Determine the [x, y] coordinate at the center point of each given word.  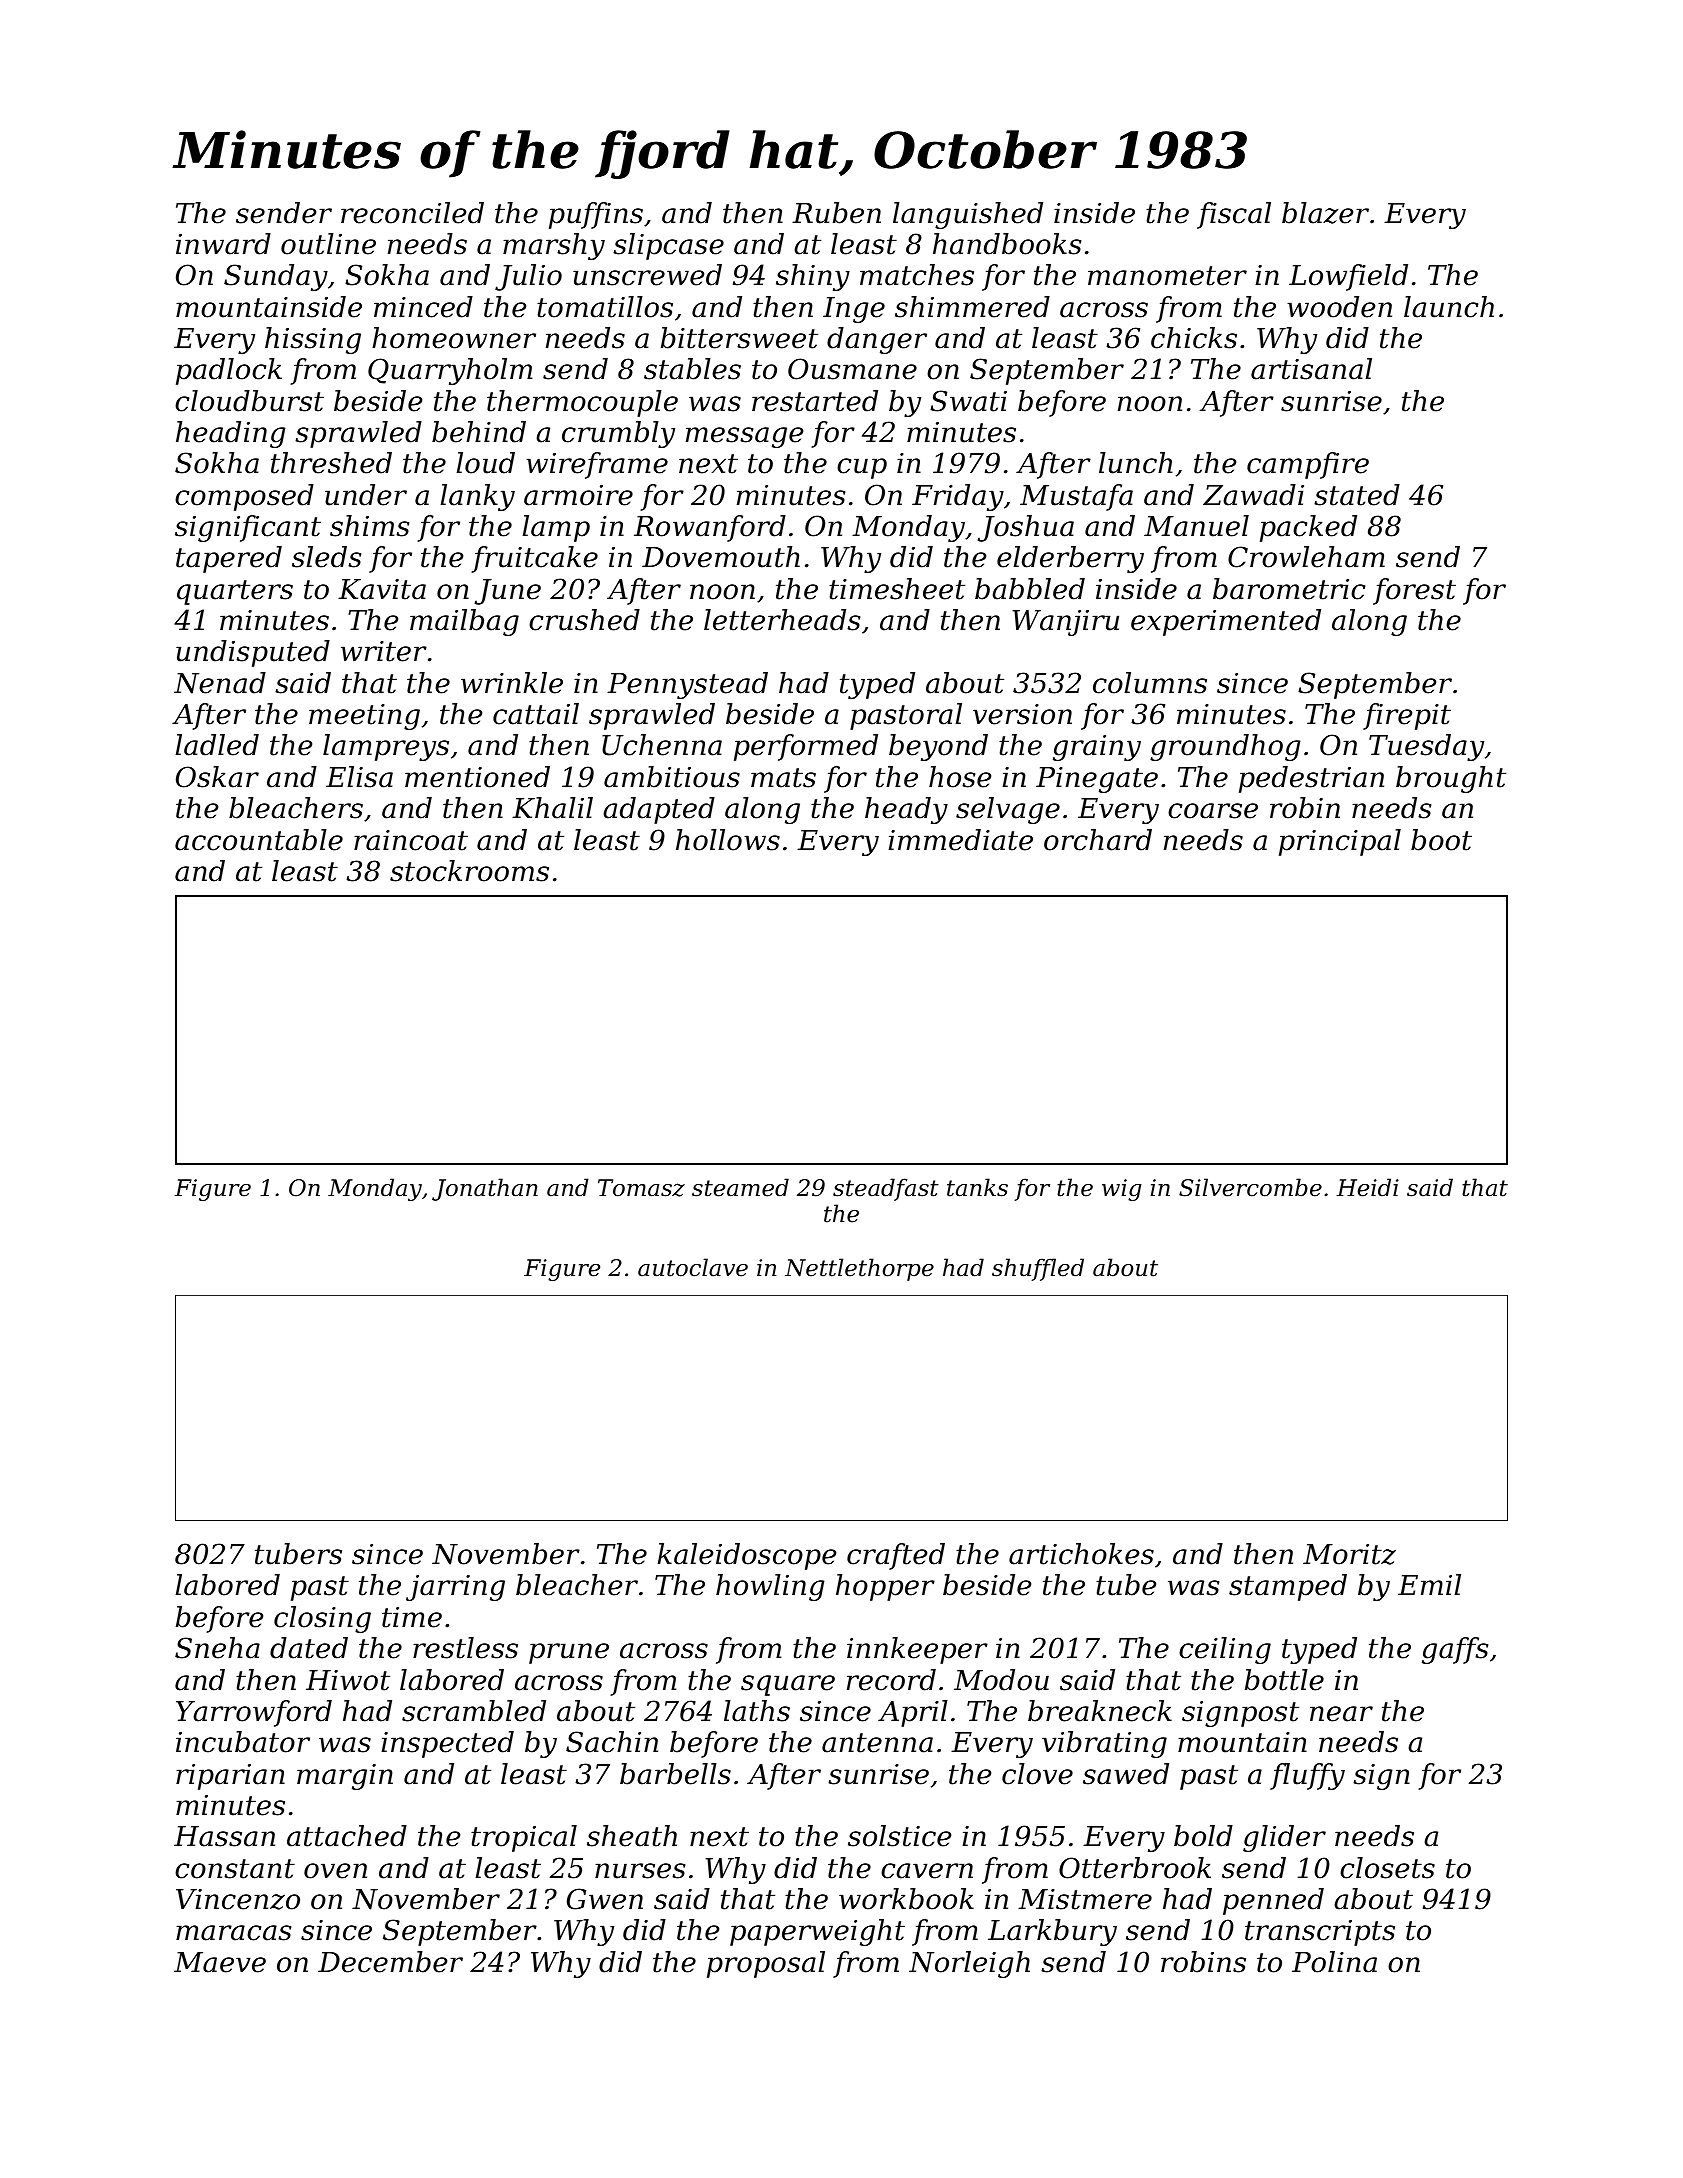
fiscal [1234, 215]
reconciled [412, 213]
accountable [259, 840]
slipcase [668, 246]
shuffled [1038, 1269]
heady [906, 810]
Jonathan [485, 1189]
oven [335, 1871]
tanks [977, 1187]
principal [1340, 842]
